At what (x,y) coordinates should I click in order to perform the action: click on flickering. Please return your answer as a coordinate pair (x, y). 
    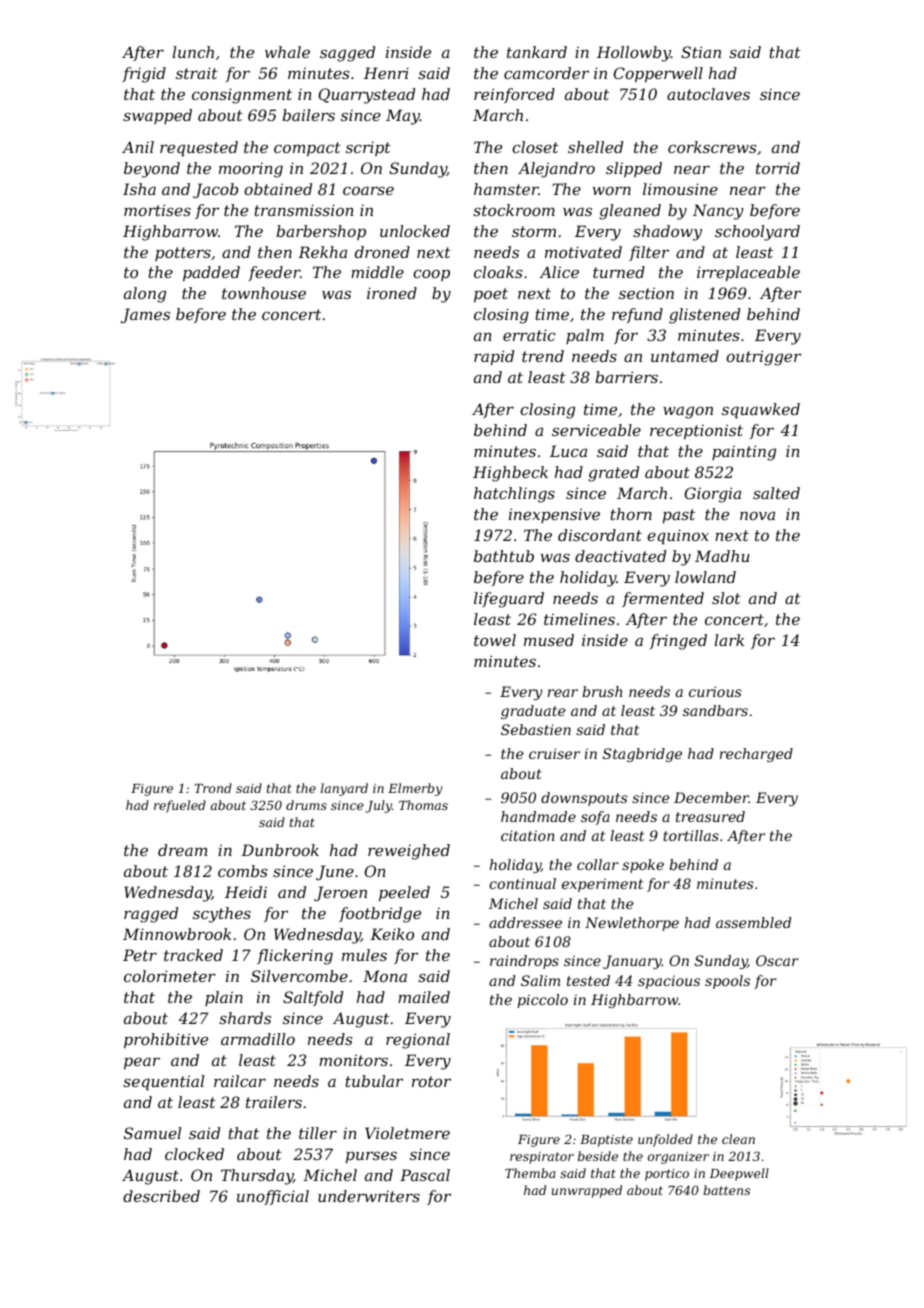
    Looking at the image, I should click on (295, 957).
